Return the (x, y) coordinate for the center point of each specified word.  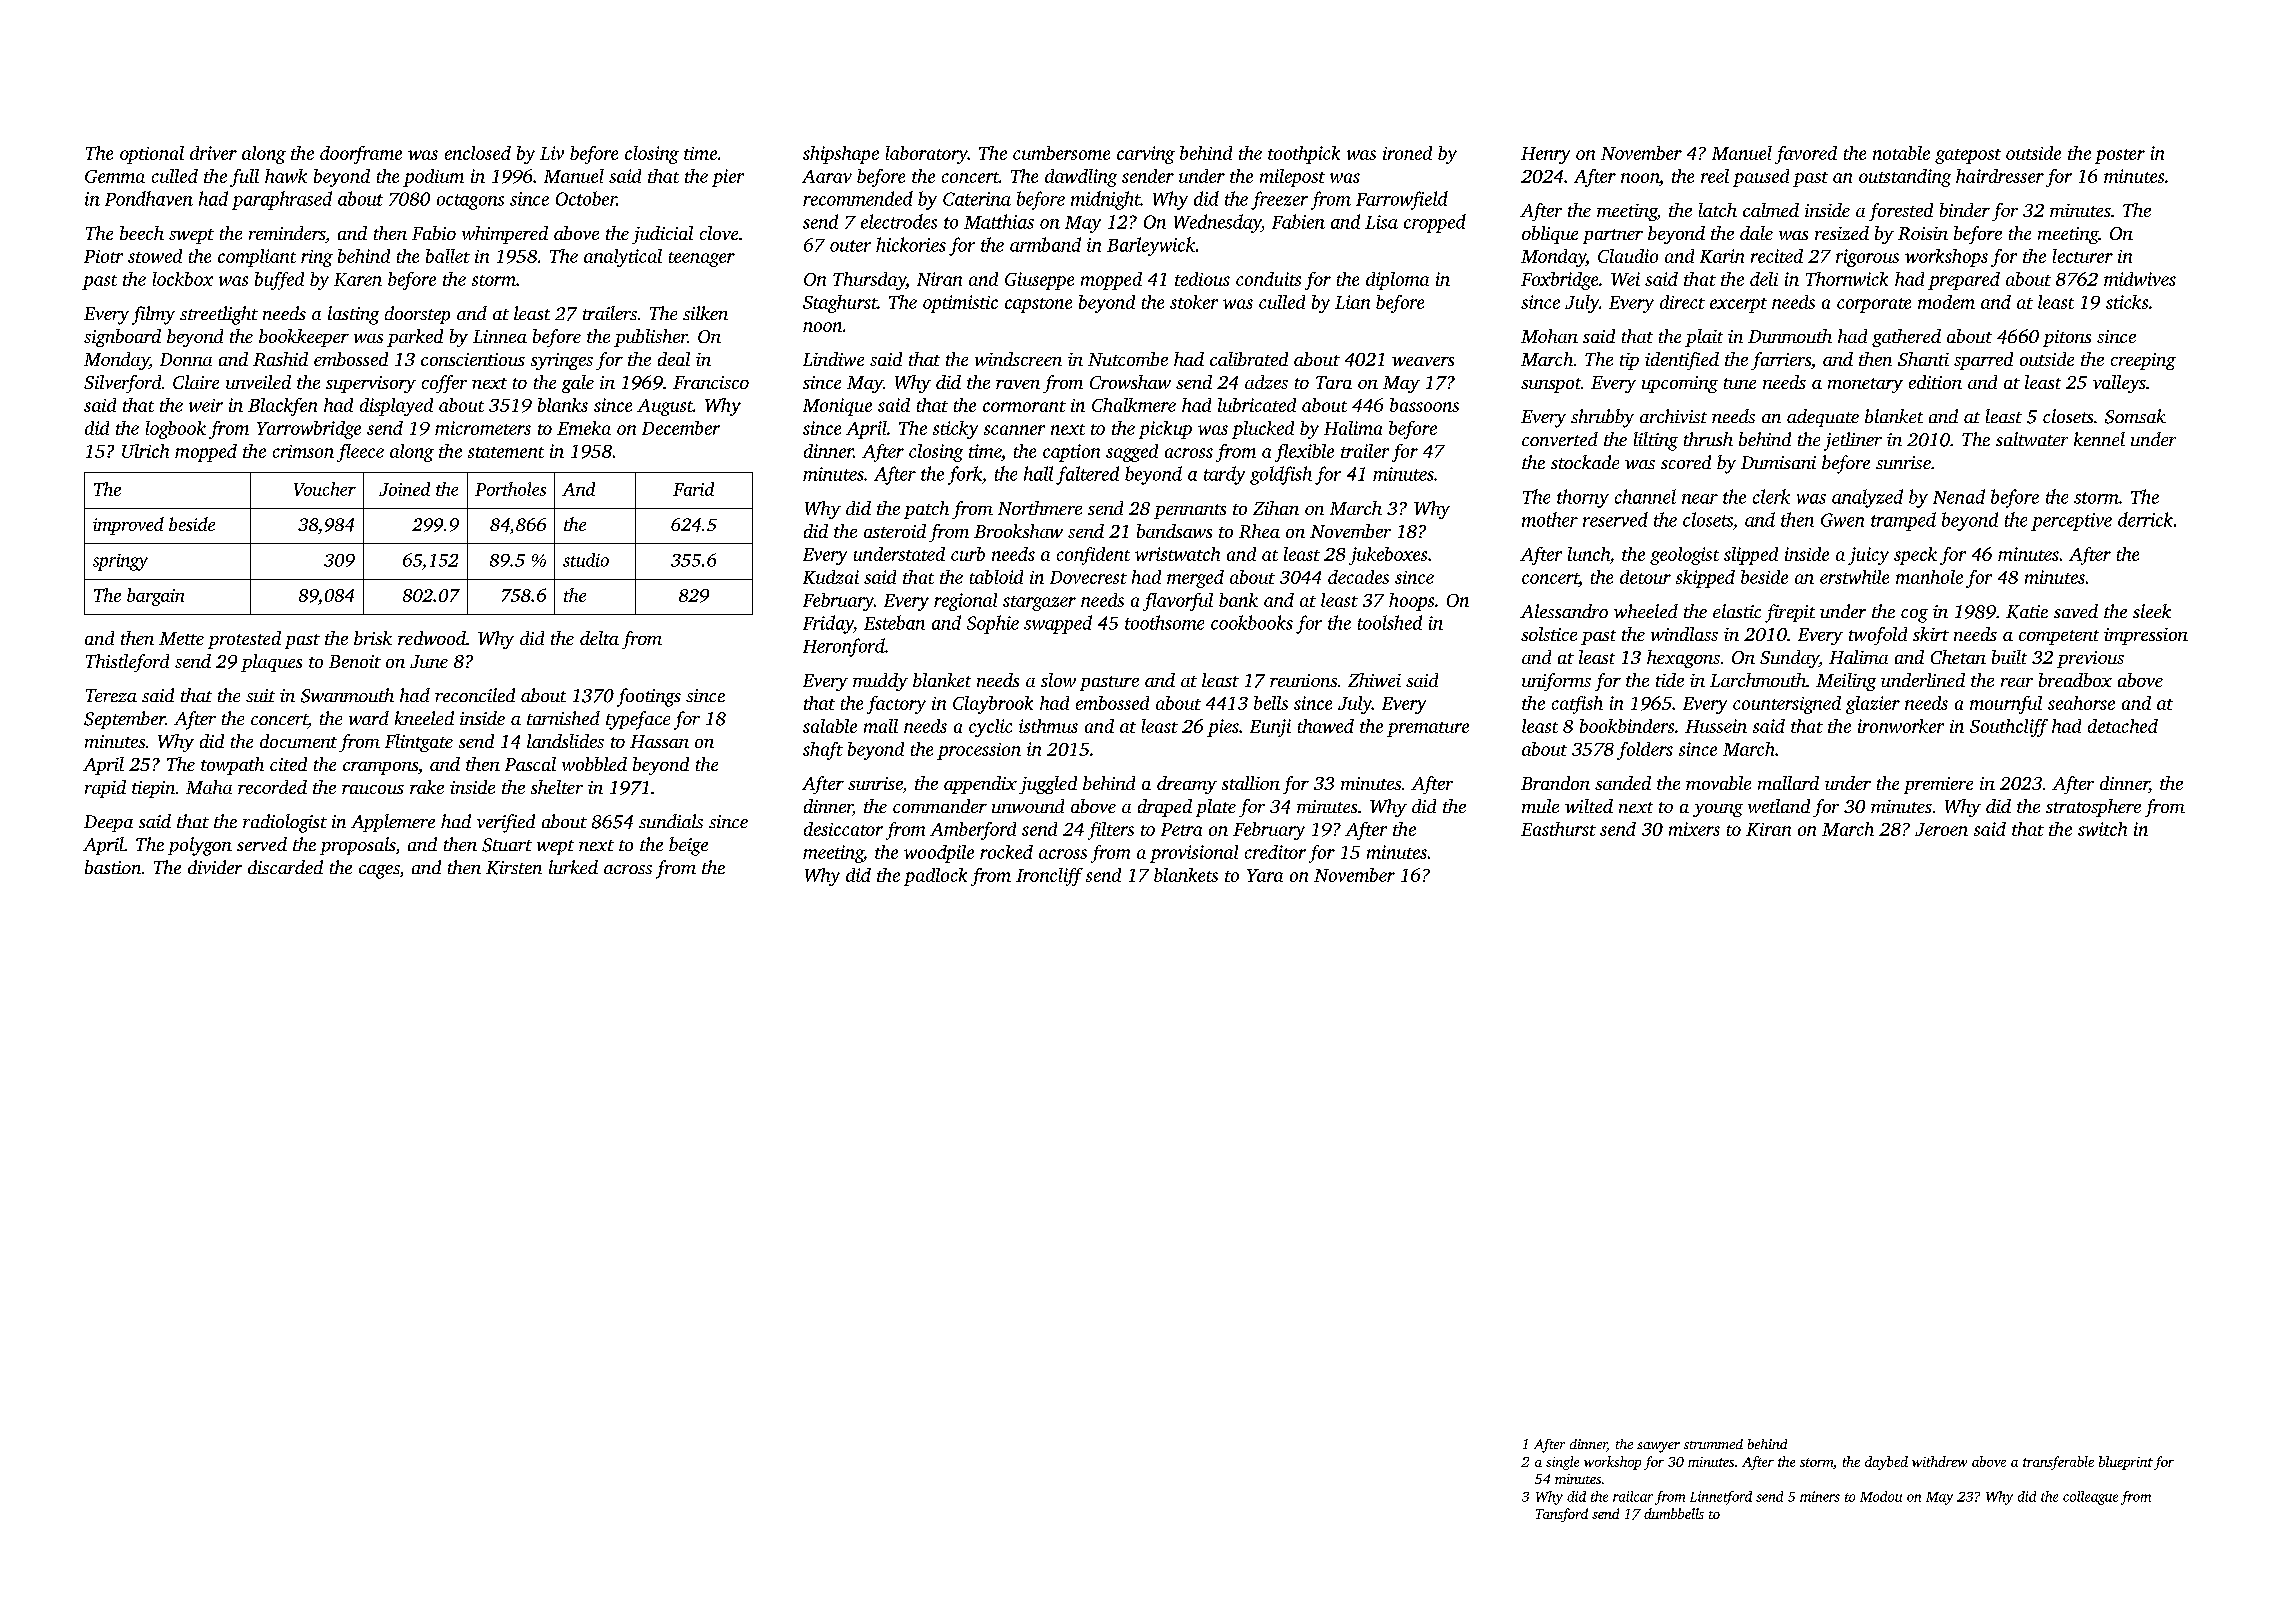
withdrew (1939, 1461)
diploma (1397, 281)
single (1562, 1463)
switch (2102, 829)
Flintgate (419, 743)
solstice (1549, 634)
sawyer (1658, 1447)
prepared (1964, 281)
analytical (623, 258)
